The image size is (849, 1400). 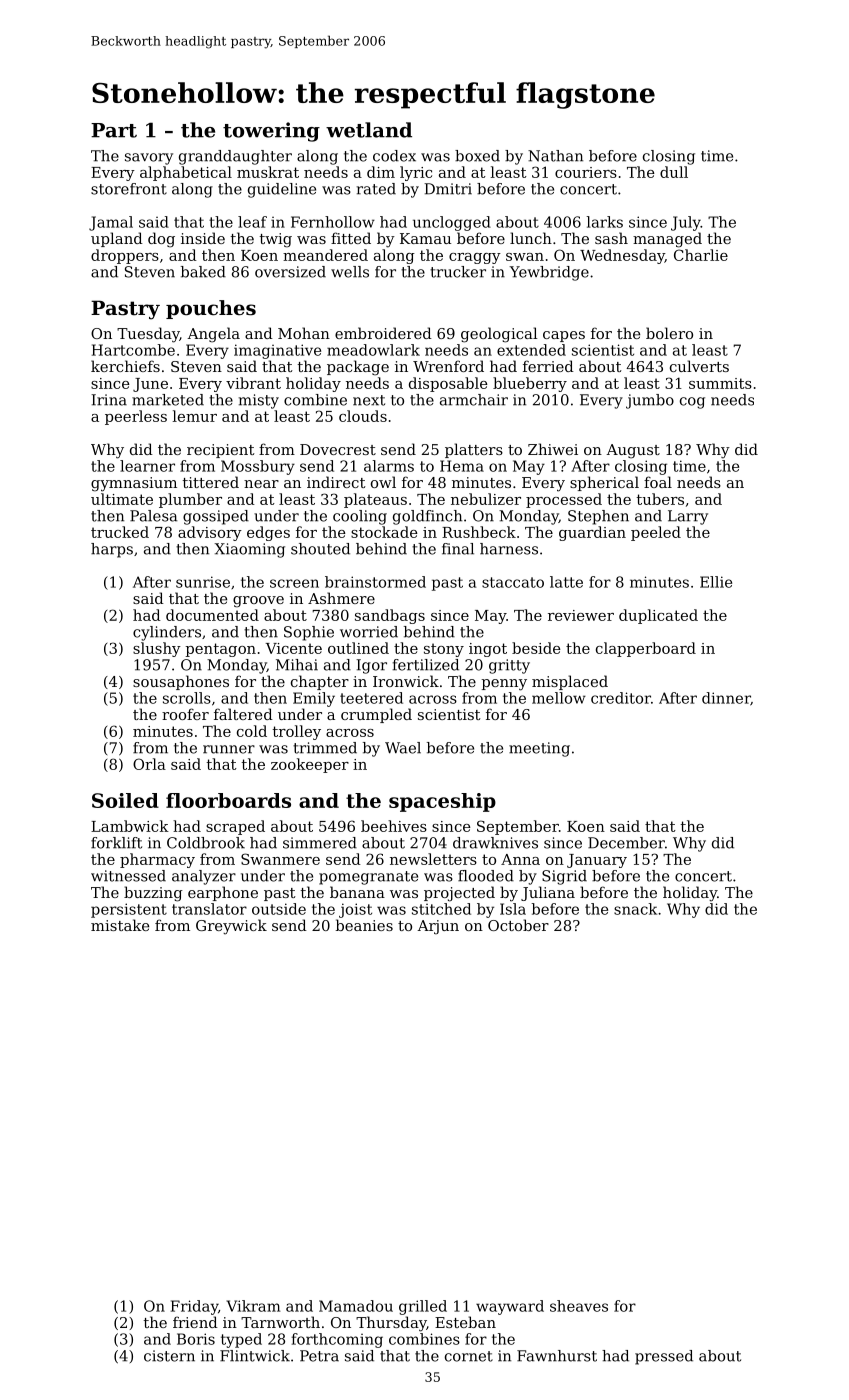 I want to click on pressed, so click(x=664, y=1357).
